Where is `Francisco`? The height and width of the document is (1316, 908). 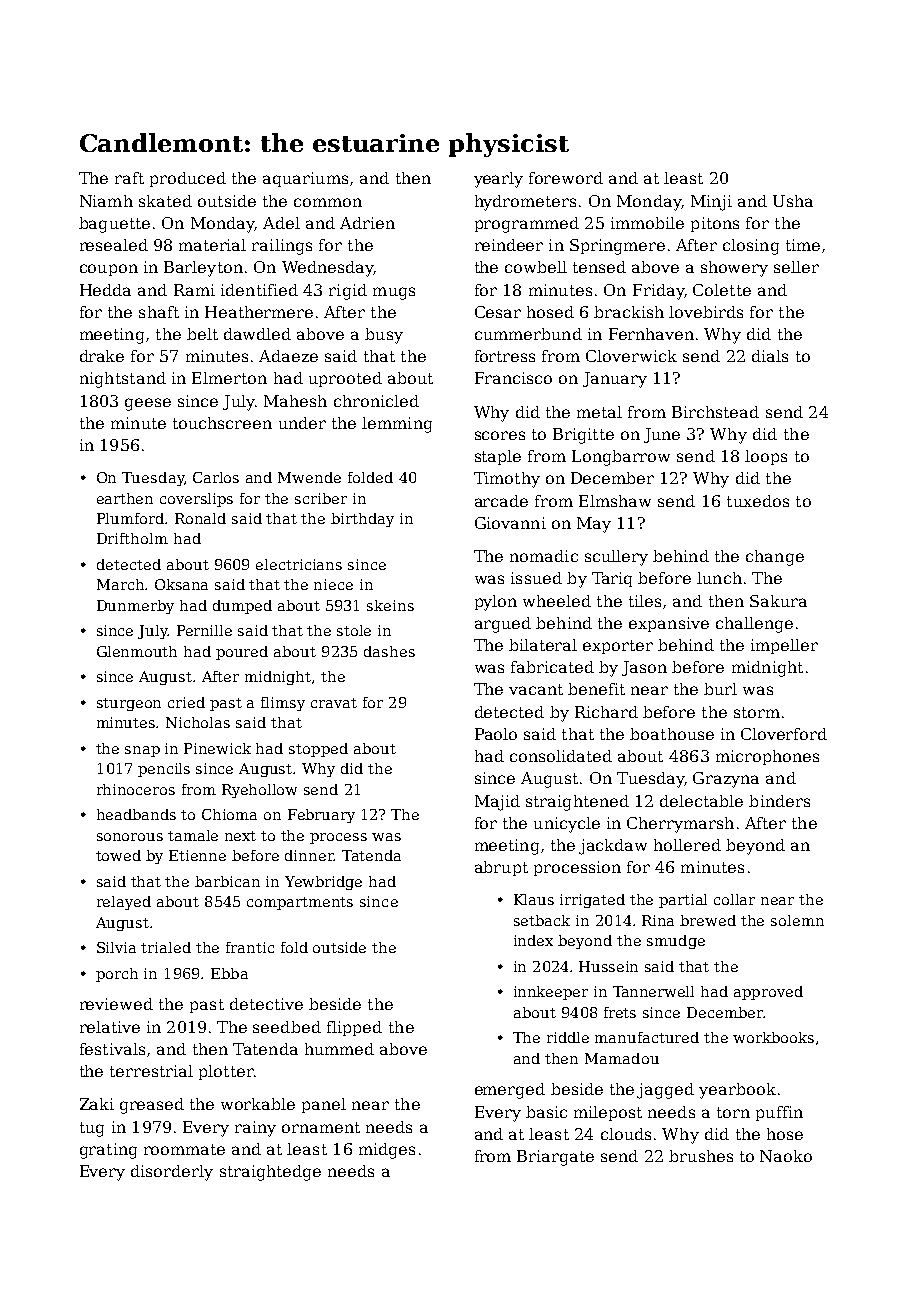 Francisco is located at coordinates (513, 378).
